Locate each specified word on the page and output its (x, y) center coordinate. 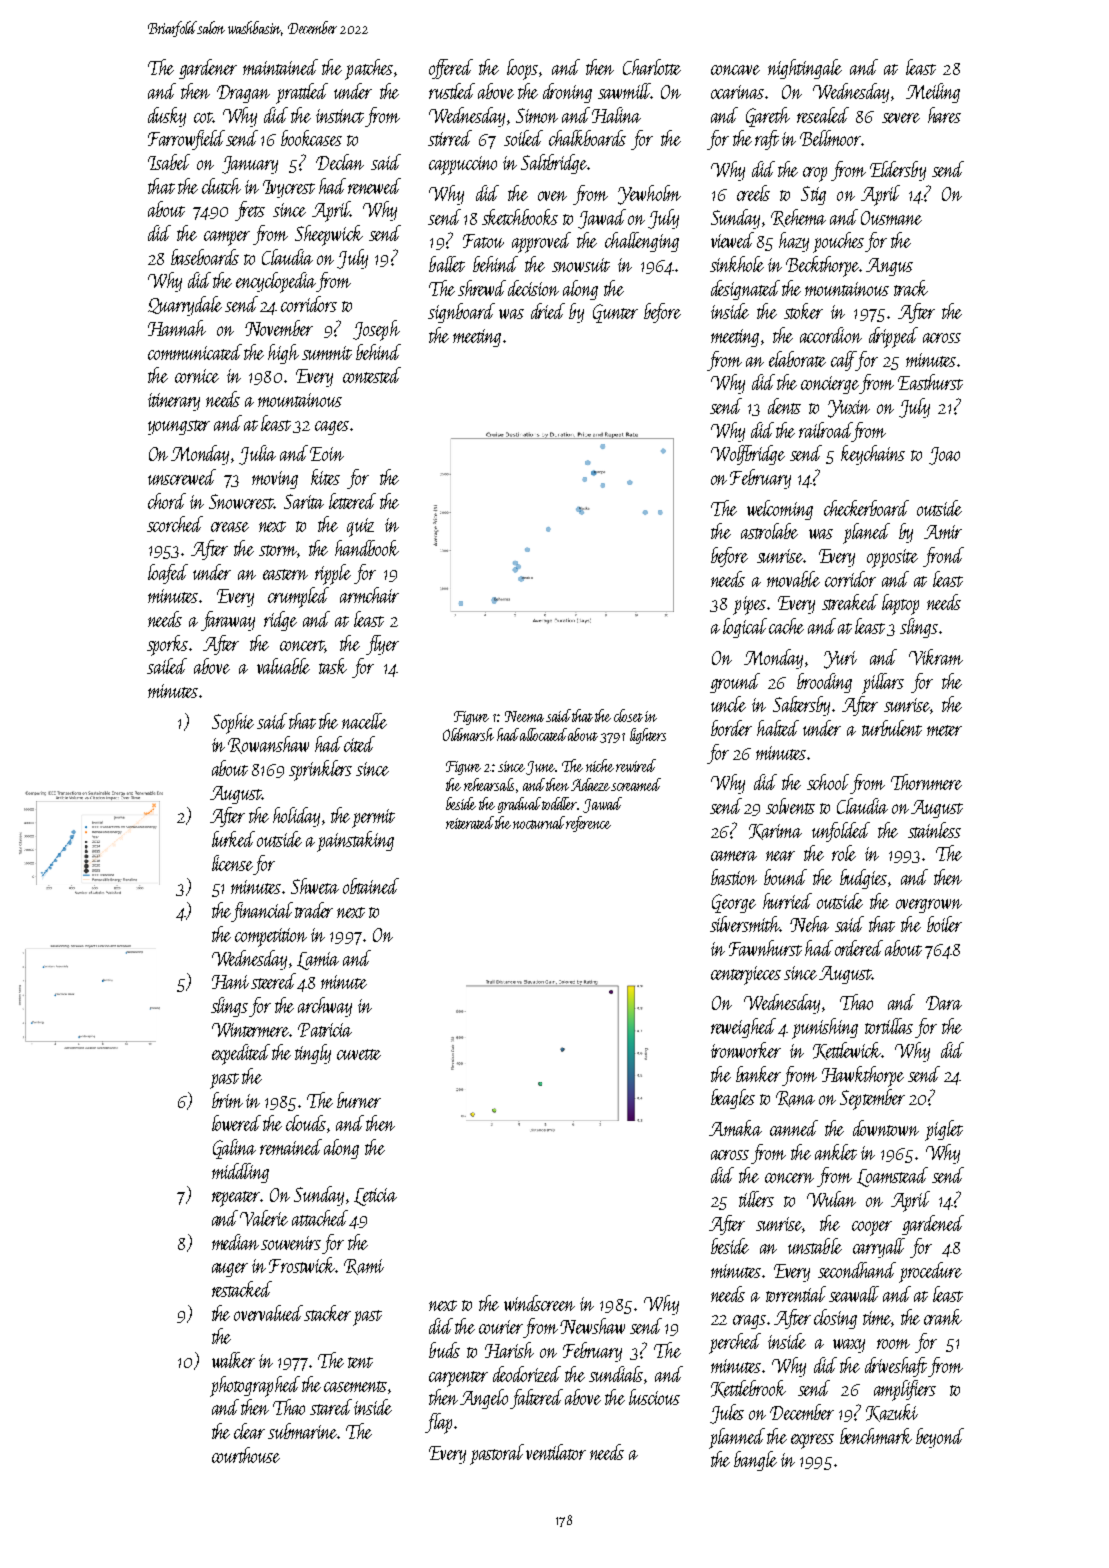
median (235, 1242)
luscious (654, 1397)
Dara (944, 1003)
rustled (452, 91)
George (734, 903)
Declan (340, 162)
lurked (233, 839)
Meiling (933, 93)
